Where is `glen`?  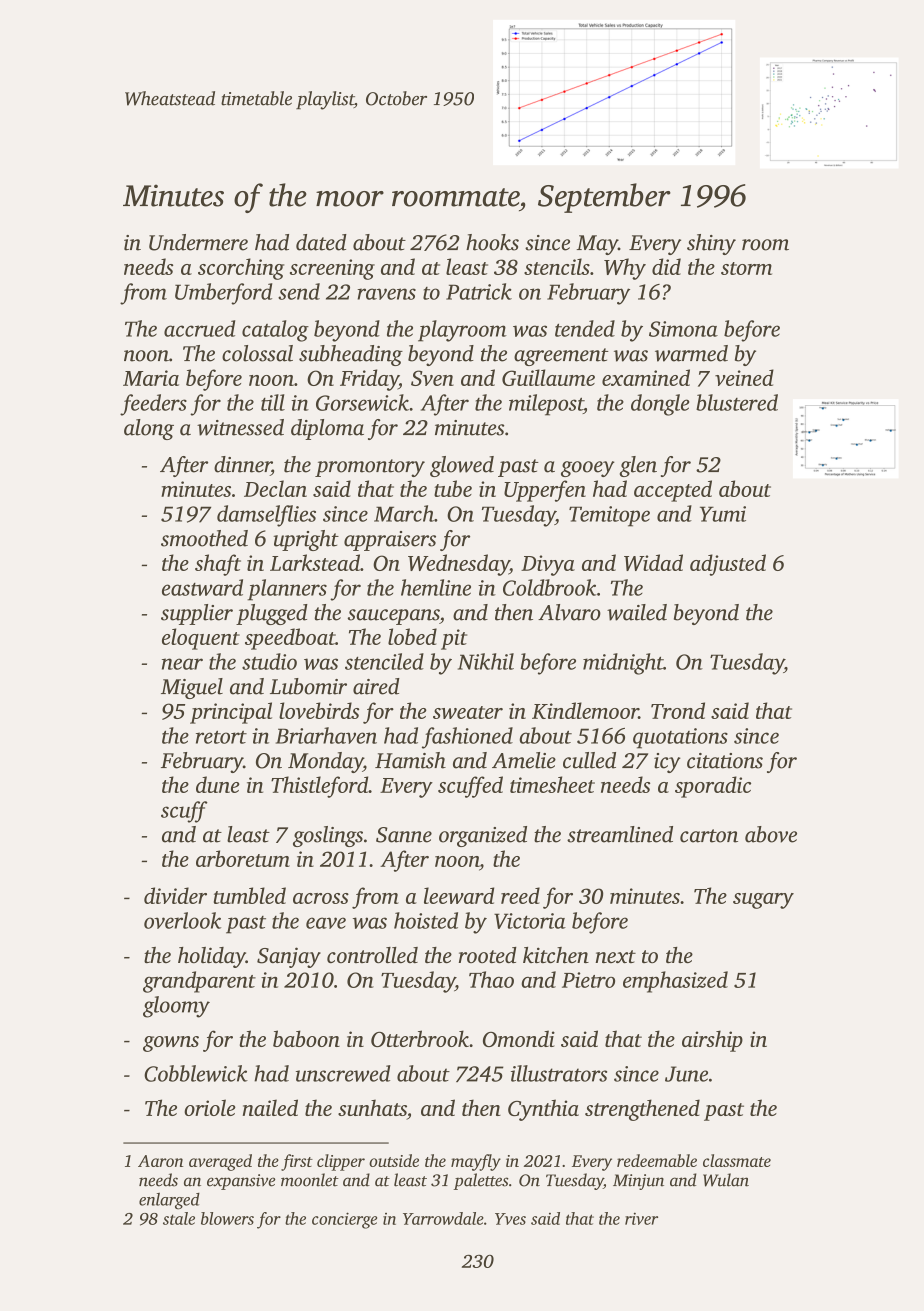 glen is located at coordinates (638, 466).
